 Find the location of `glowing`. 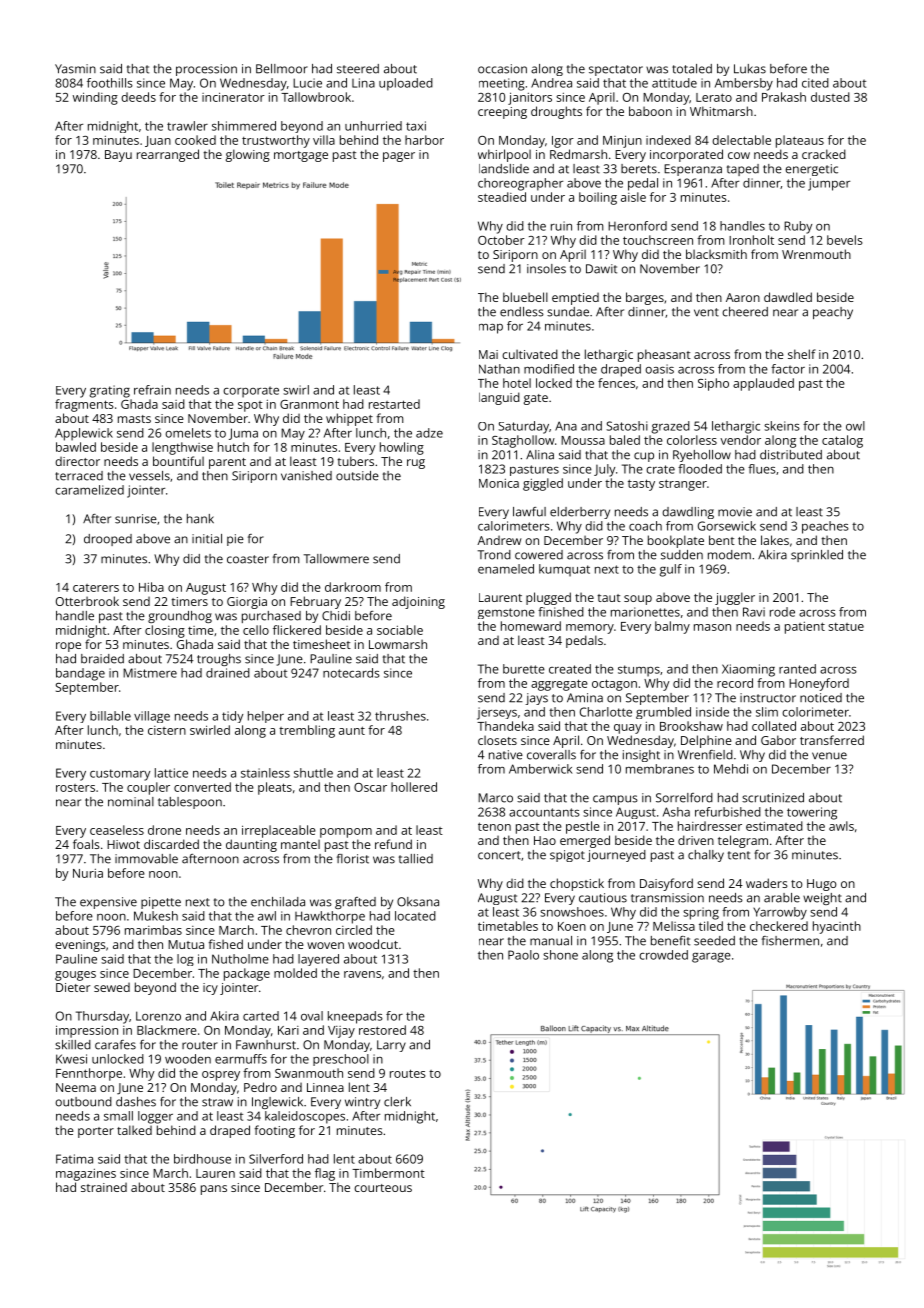

glowing is located at coordinates (248, 155).
